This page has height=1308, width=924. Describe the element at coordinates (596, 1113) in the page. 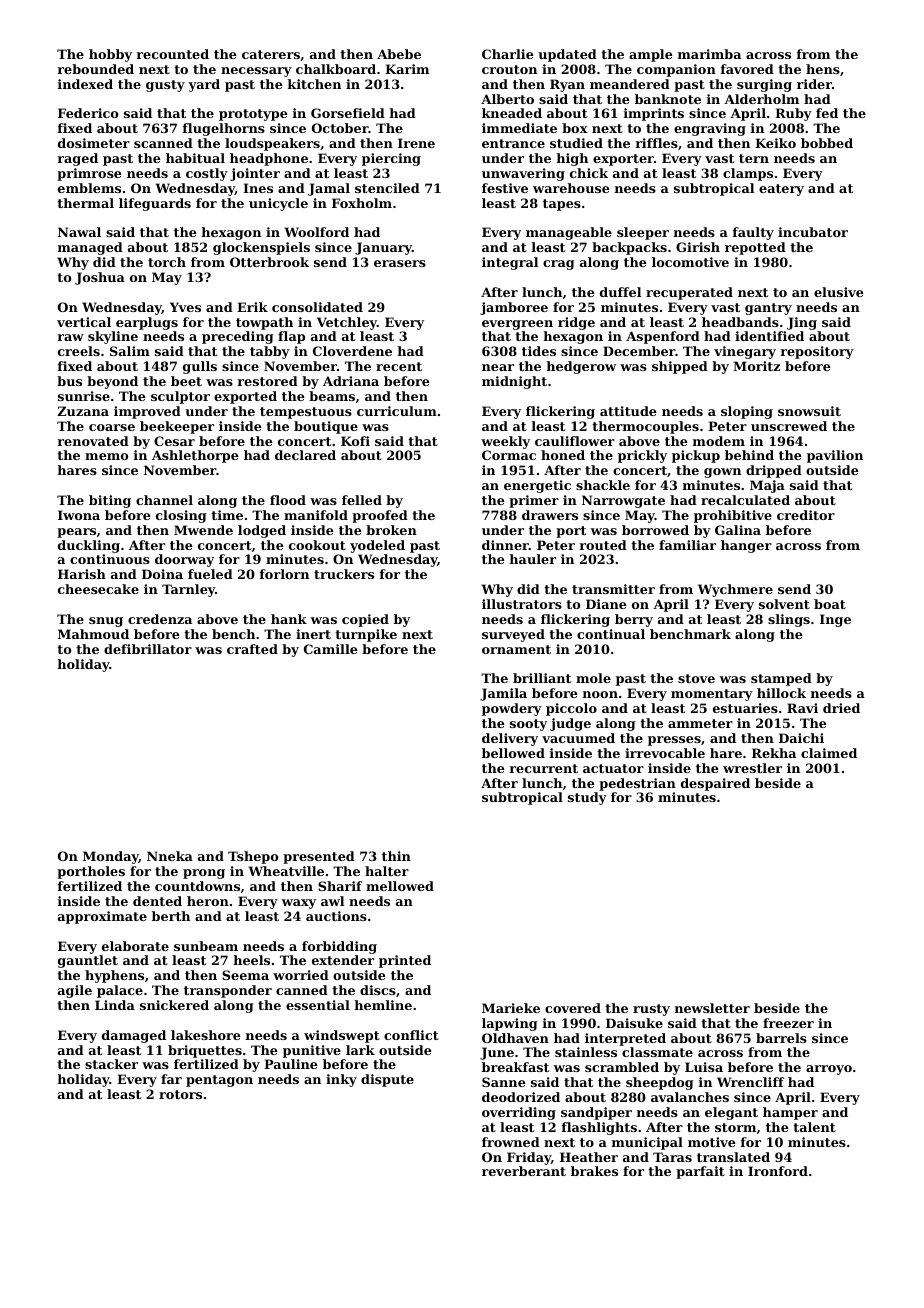

I see `sandpiper` at that location.
